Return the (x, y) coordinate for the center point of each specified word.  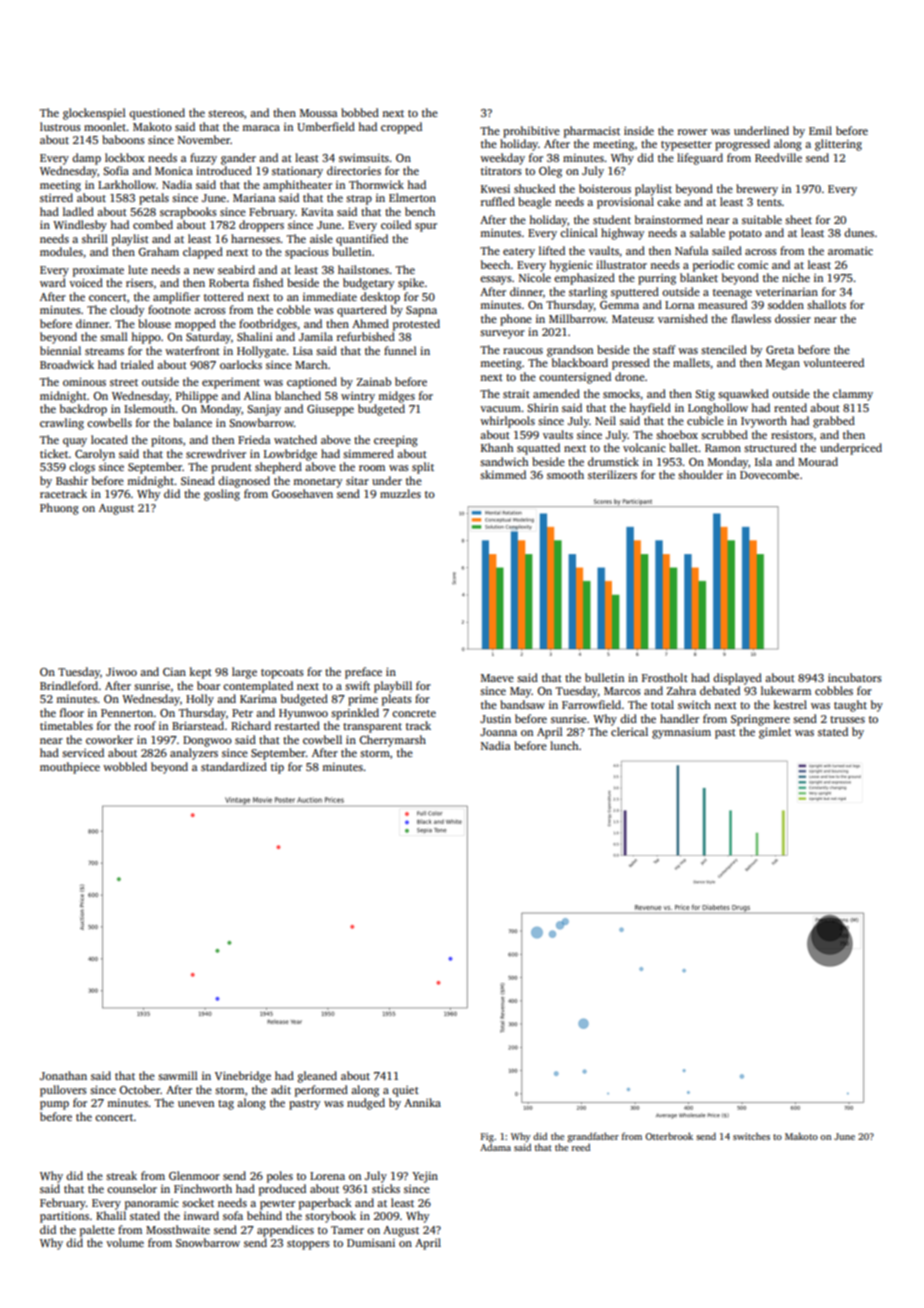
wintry (358, 397)
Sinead (198, 480)
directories (354, 170)
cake (669, 201)
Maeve (497, 678)
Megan (783, 364)
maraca (261, 128)
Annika (422, 1102)
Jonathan (63, 1075)
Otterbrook (669, 1136)
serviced (83, 752)
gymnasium (681, 733)
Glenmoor (194, 1175)
